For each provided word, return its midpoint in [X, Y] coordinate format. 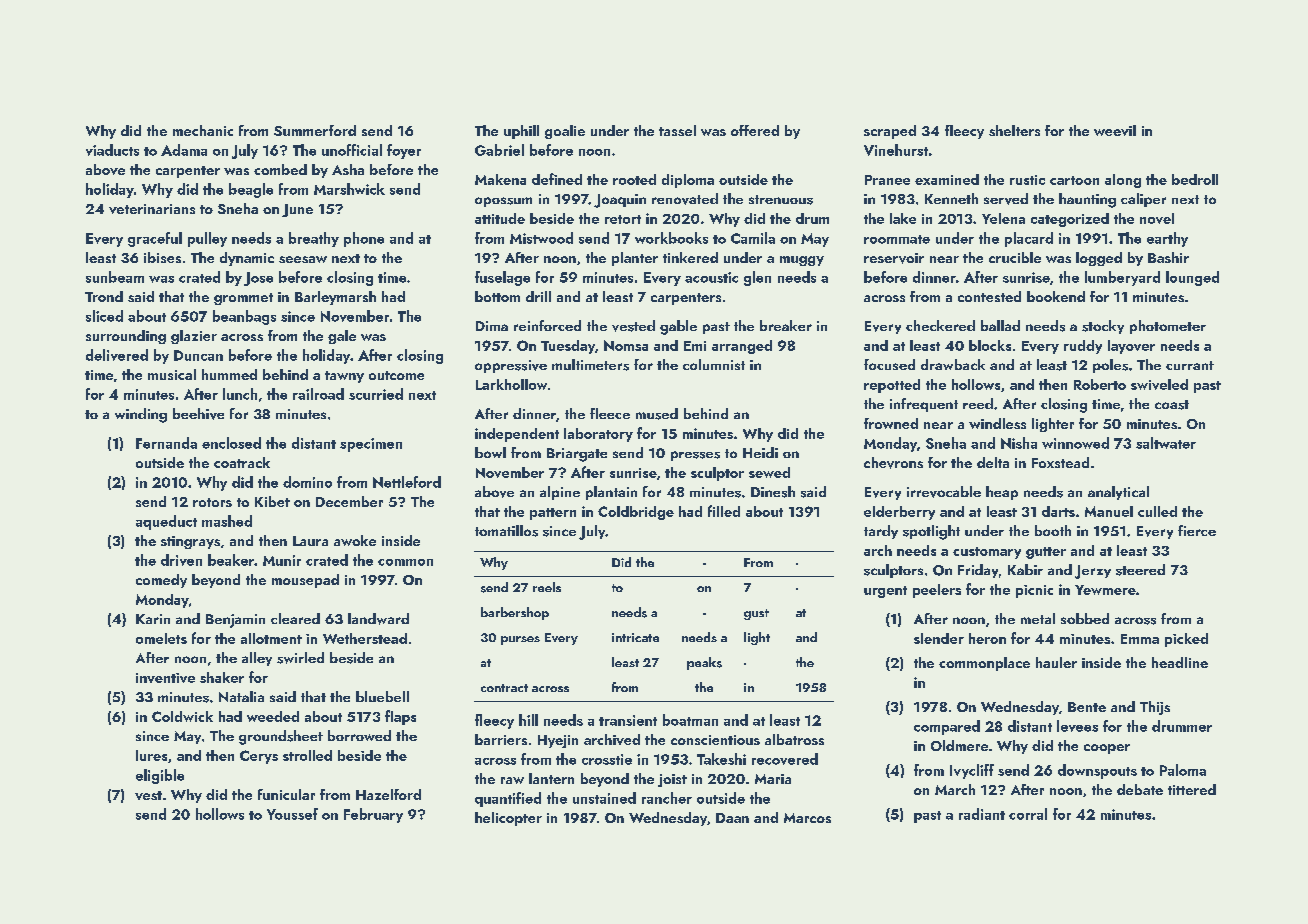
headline [1180, 662]
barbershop [515, 613]
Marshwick [349, 189]
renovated [685, 199]
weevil [1115, 130]
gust [756, 614]
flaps [400, 717]
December [349, 501]
